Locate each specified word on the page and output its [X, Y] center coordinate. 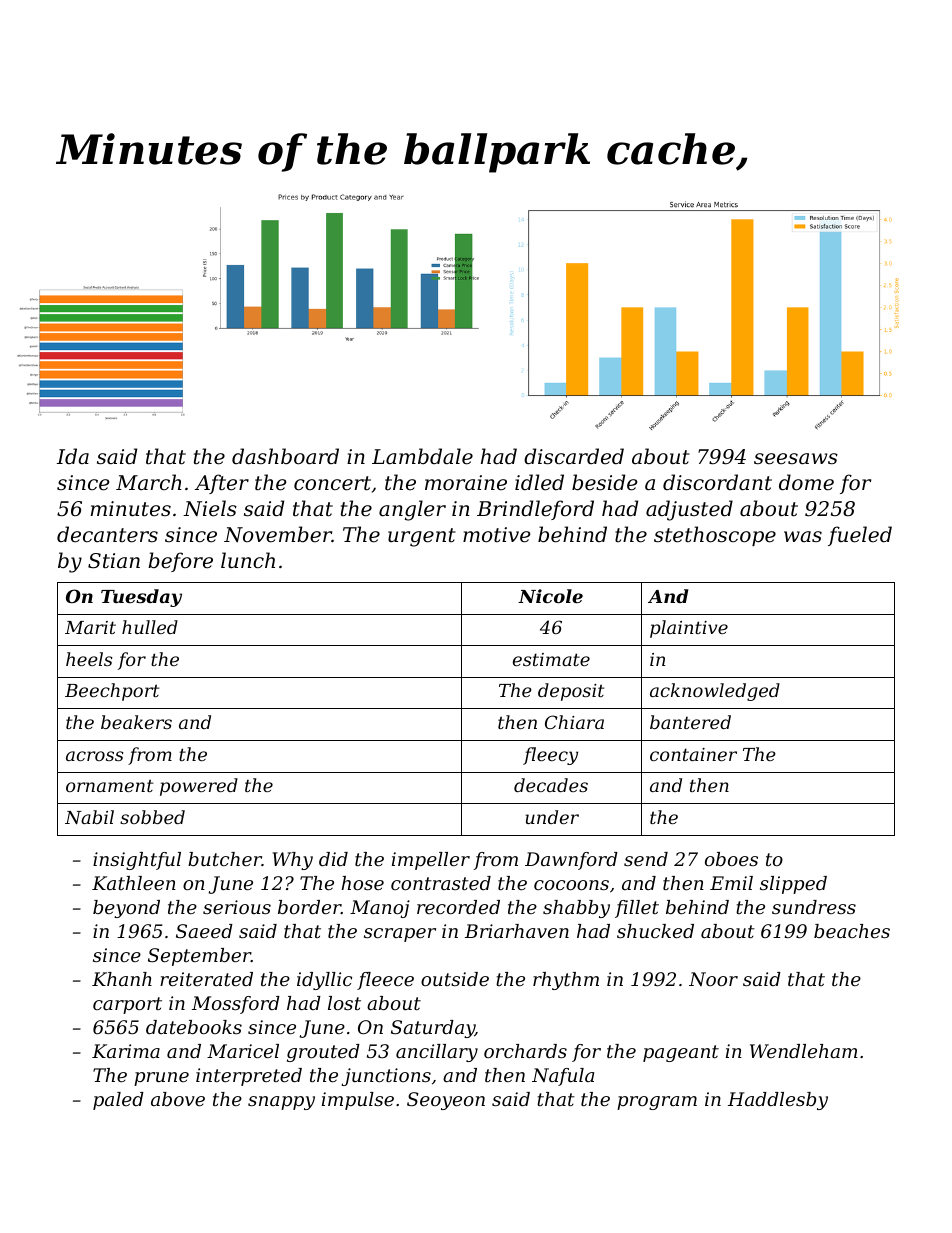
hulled [150, 627]
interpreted [249, 1077]
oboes [731, 859]
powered [199, 787]
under [552, 817]
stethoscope [715, 536]
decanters [107, 534]
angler [412, 510]
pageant [681, 1053]
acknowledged [715, 692]
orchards [525, 1051]
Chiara [574, 722]
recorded [458, 907]
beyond [126, 909]
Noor [713, 979]
